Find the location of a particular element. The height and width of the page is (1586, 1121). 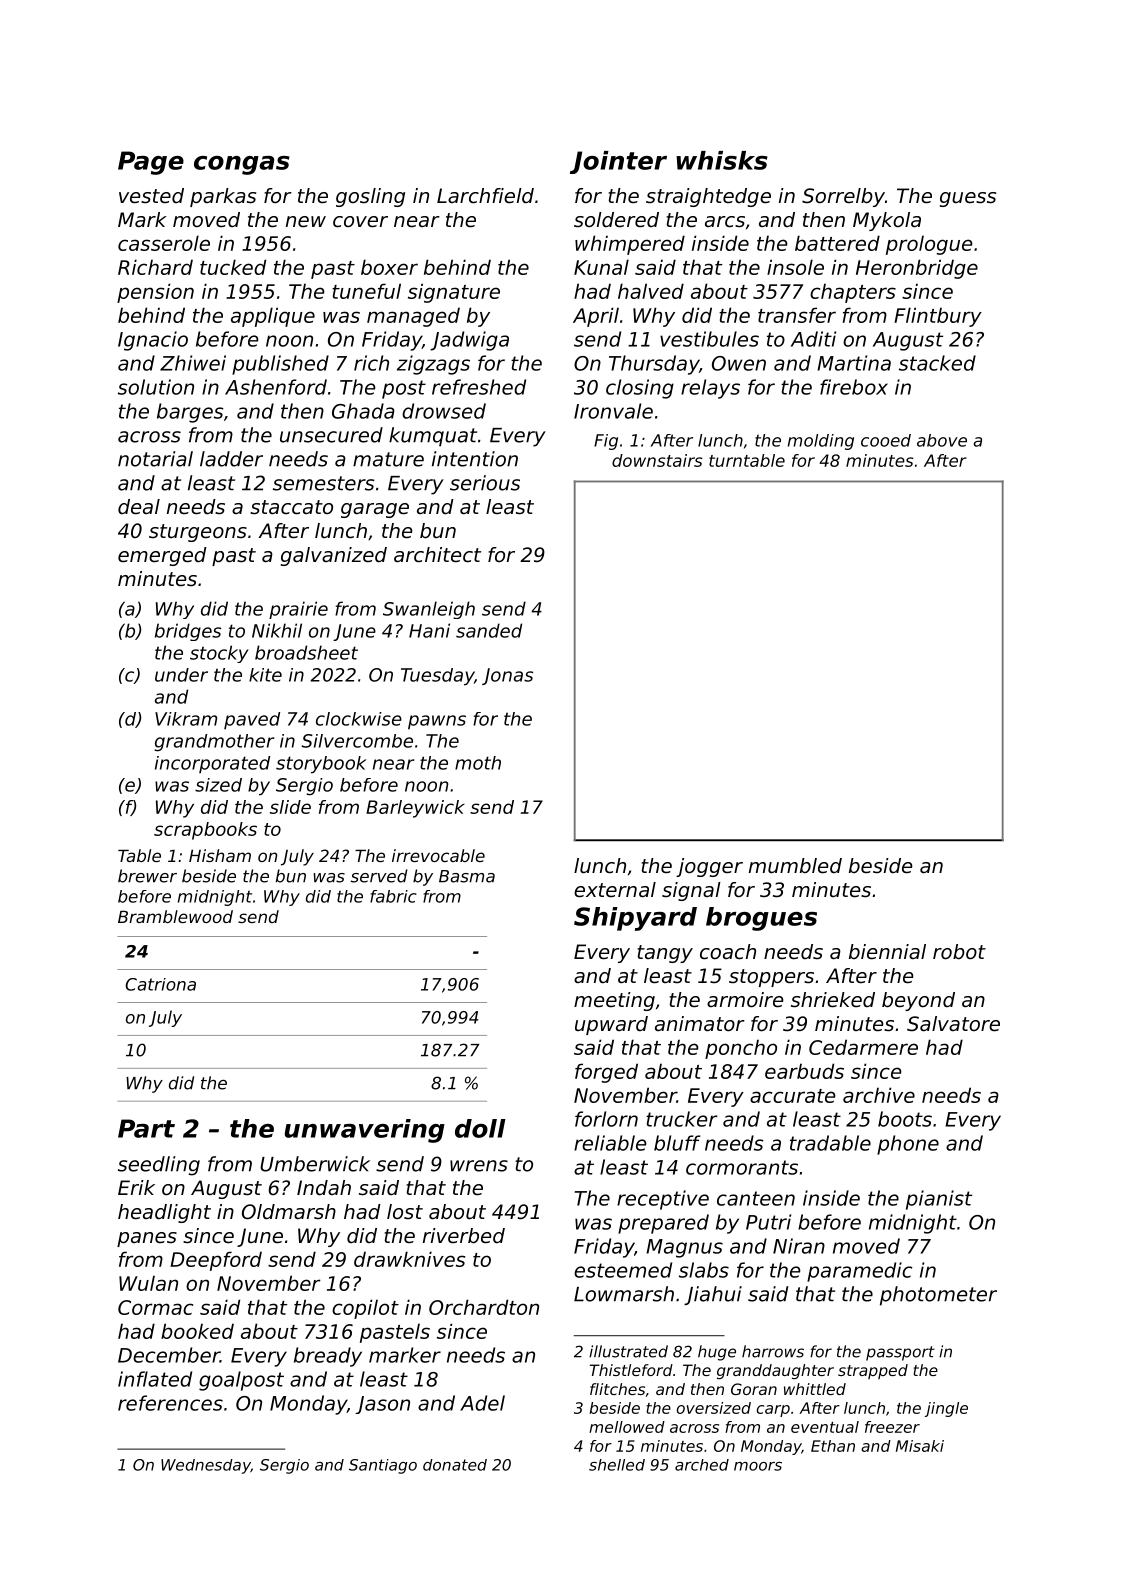

Basma is located at coordinates (467, 876).
